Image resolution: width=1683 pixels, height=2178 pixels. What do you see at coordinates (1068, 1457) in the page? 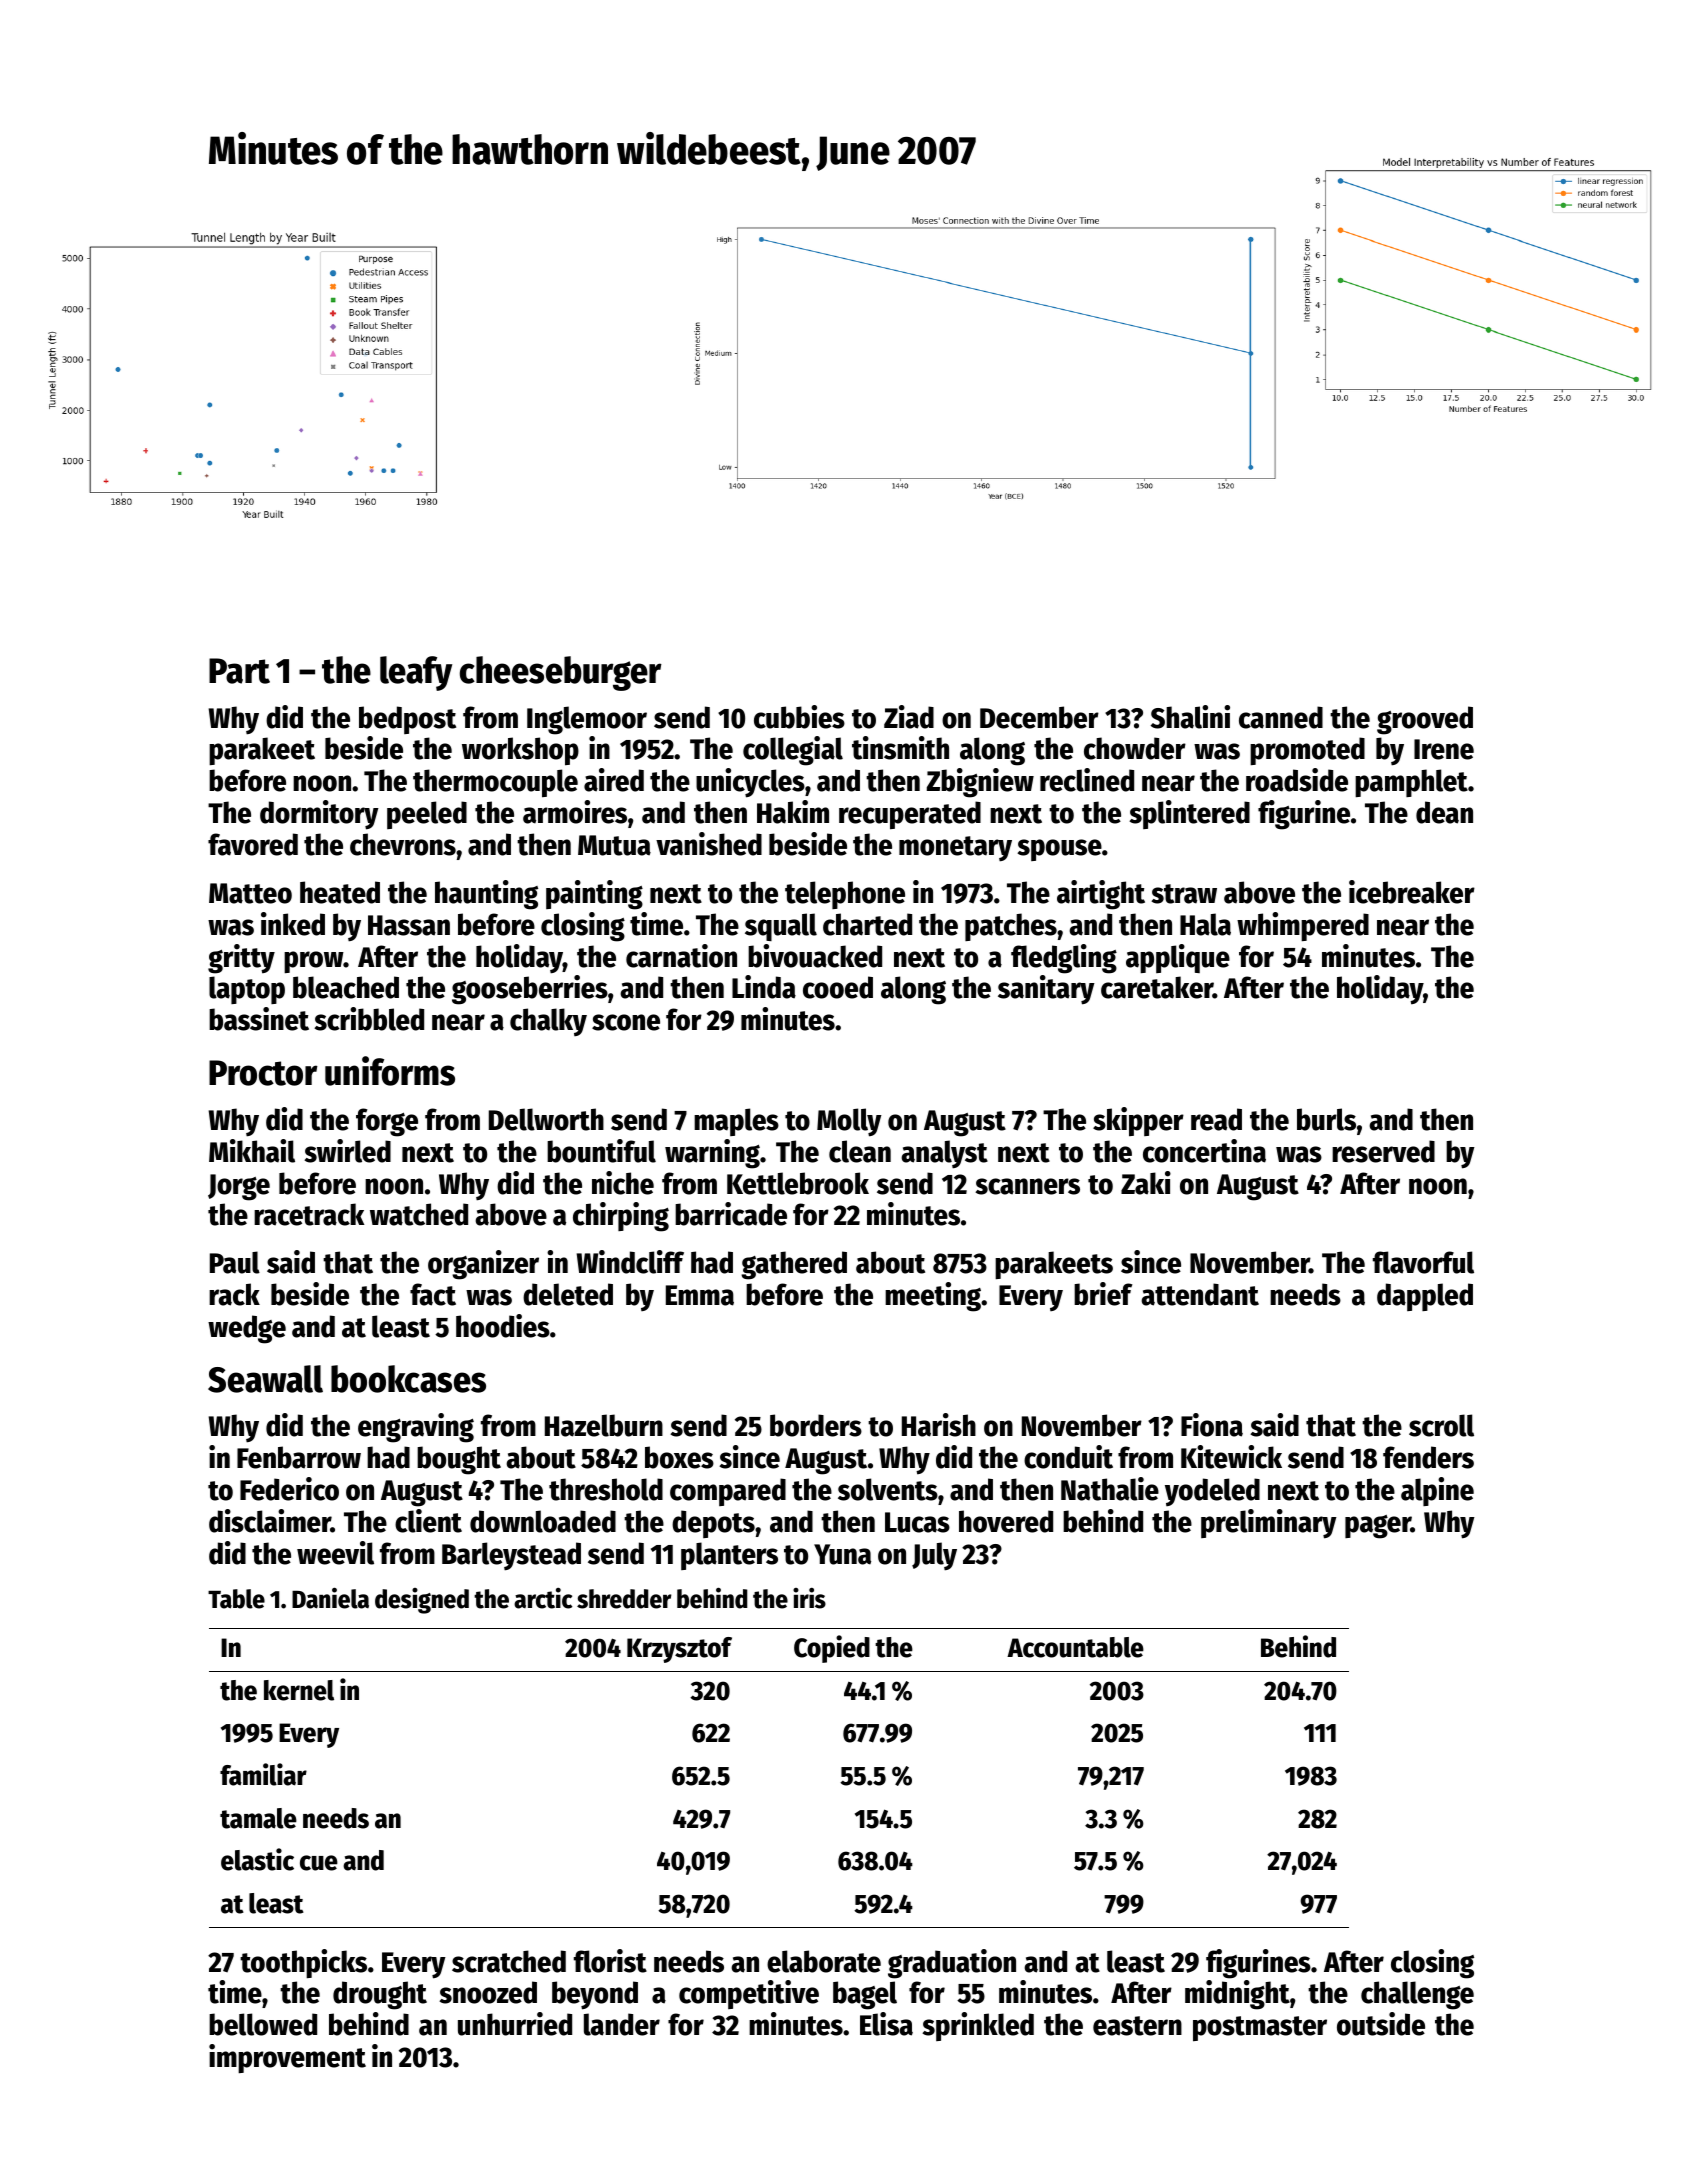
I see `conduit` at bounding box center [1068, 1457].
